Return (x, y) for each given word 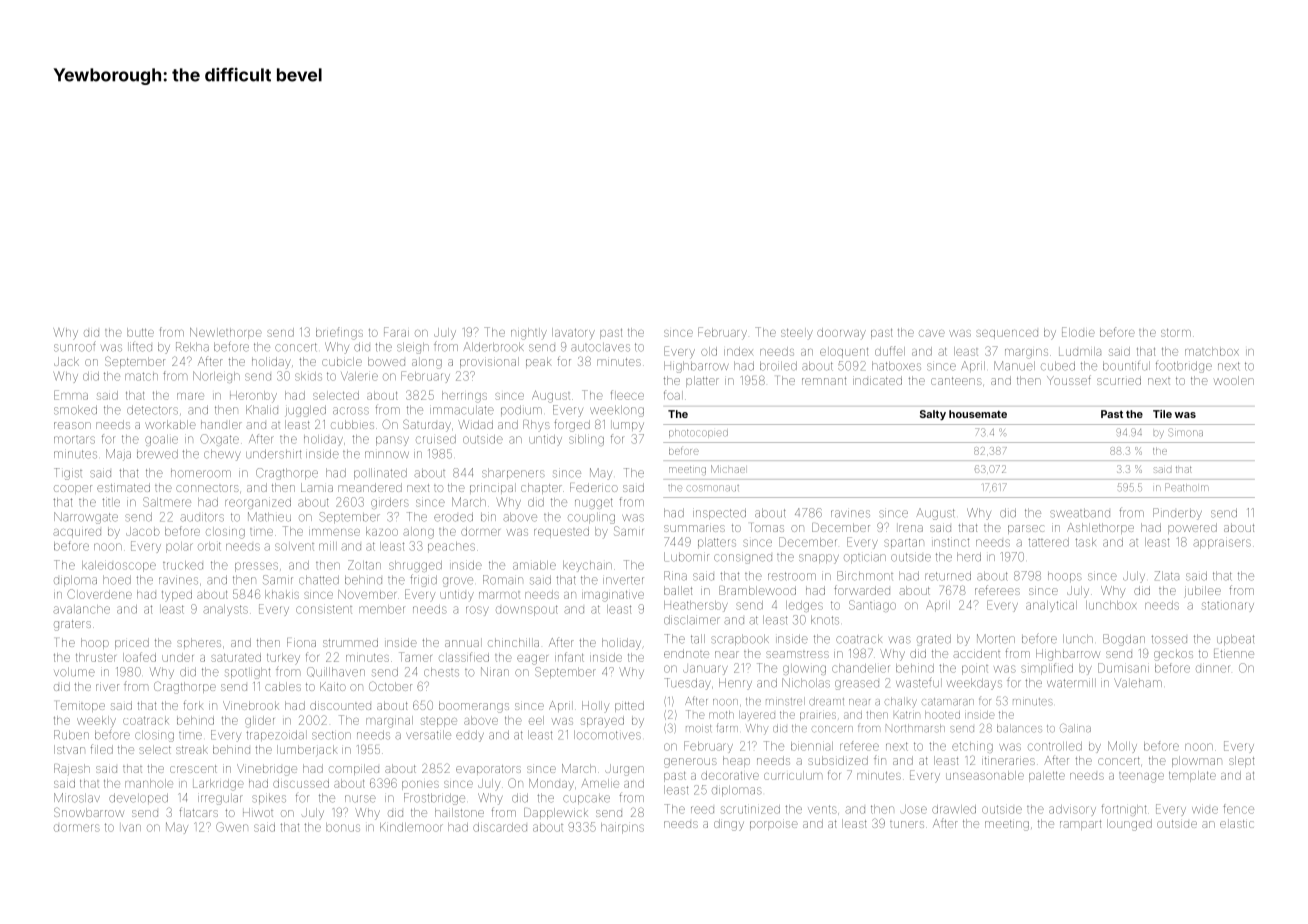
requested (561, 532)
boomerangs (474, 707)
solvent (294, 546)
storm (1176, 333)
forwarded (862, 590)
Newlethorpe (226, 333)
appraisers (1222, 543)
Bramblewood (757, 590)
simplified (1047, 669)
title (111, 502)
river (107, 687)
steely (797, 333)
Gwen (232, 827)
